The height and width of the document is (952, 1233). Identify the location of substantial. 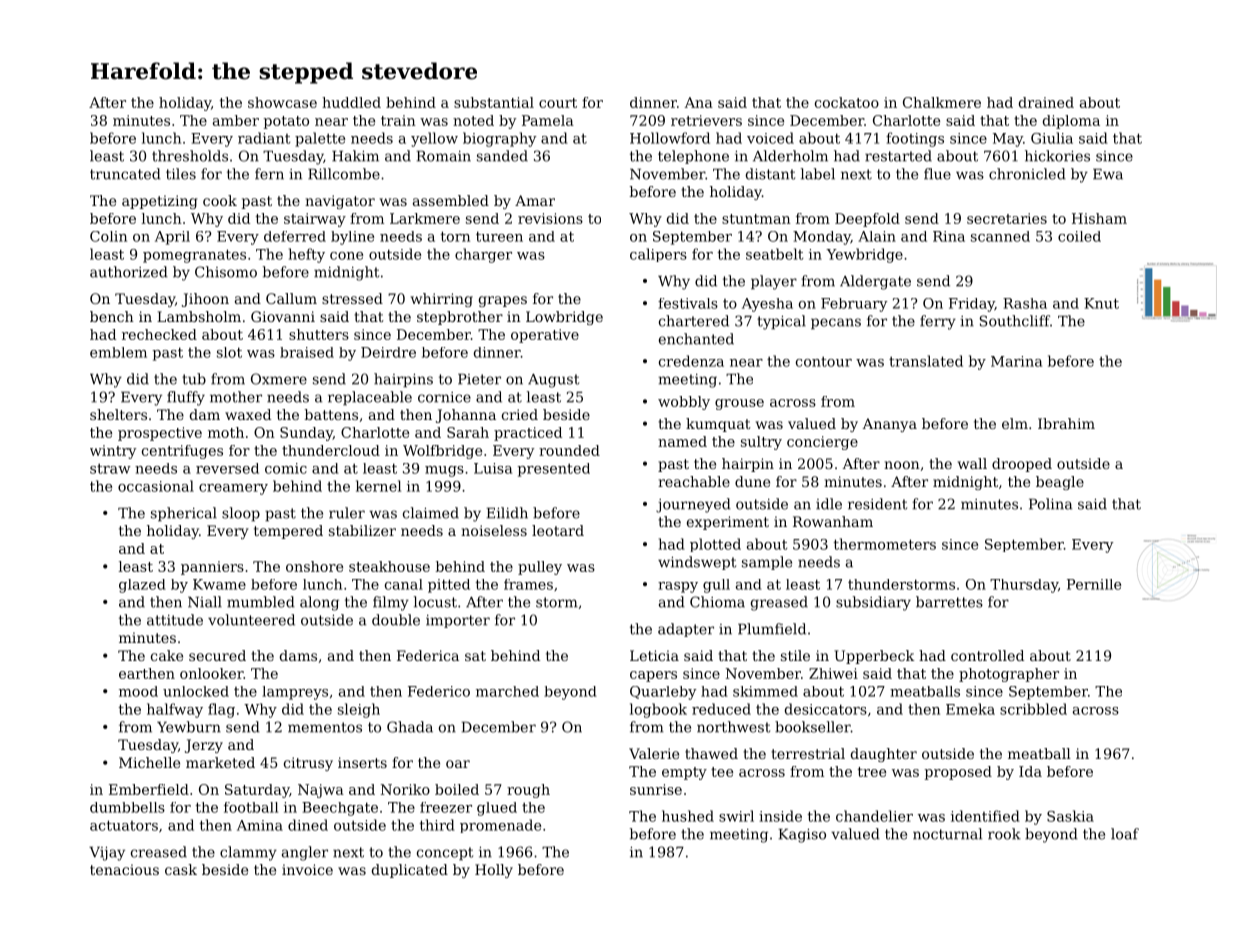
(494, 102).
